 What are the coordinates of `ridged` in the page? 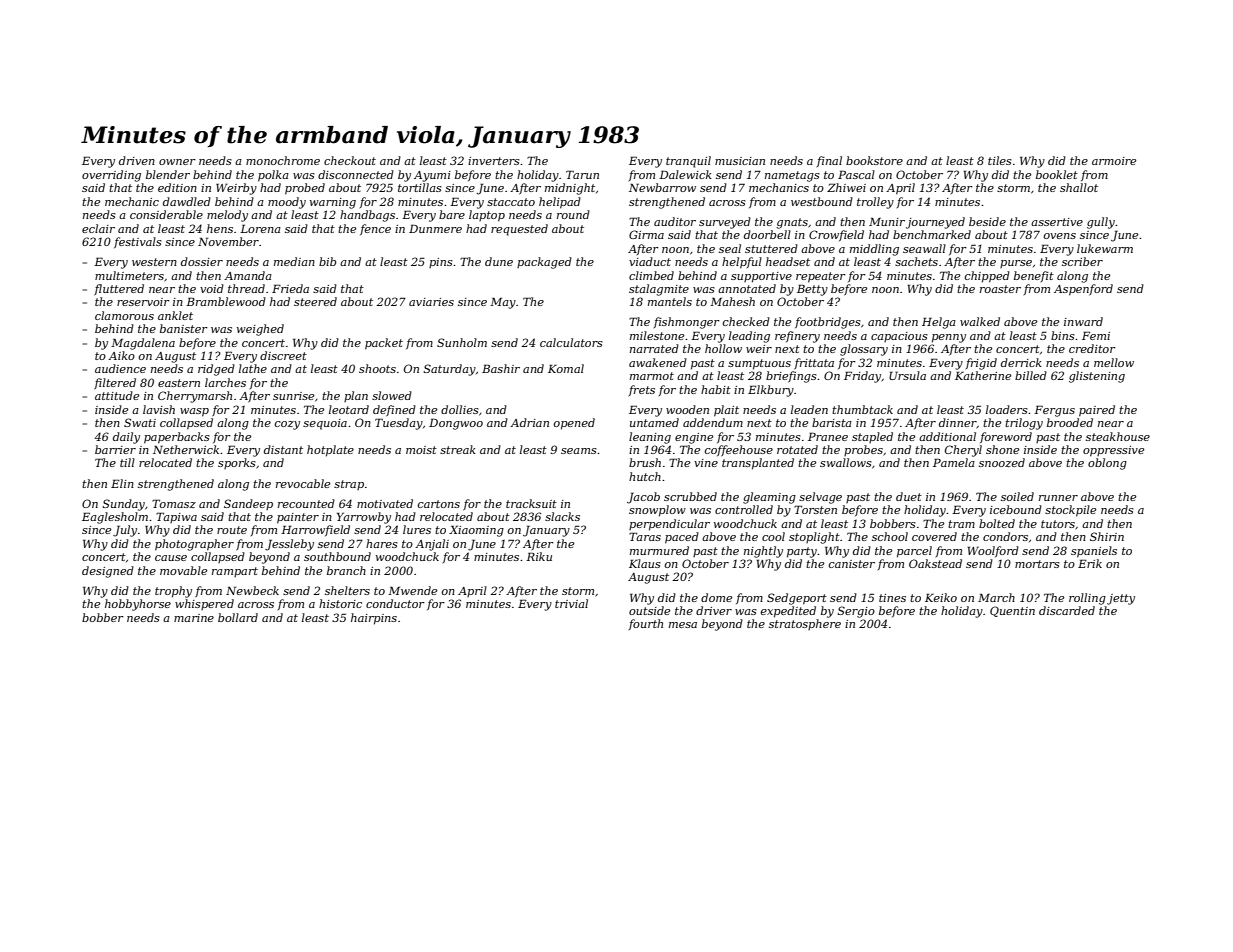 It's located at (216, 370).
